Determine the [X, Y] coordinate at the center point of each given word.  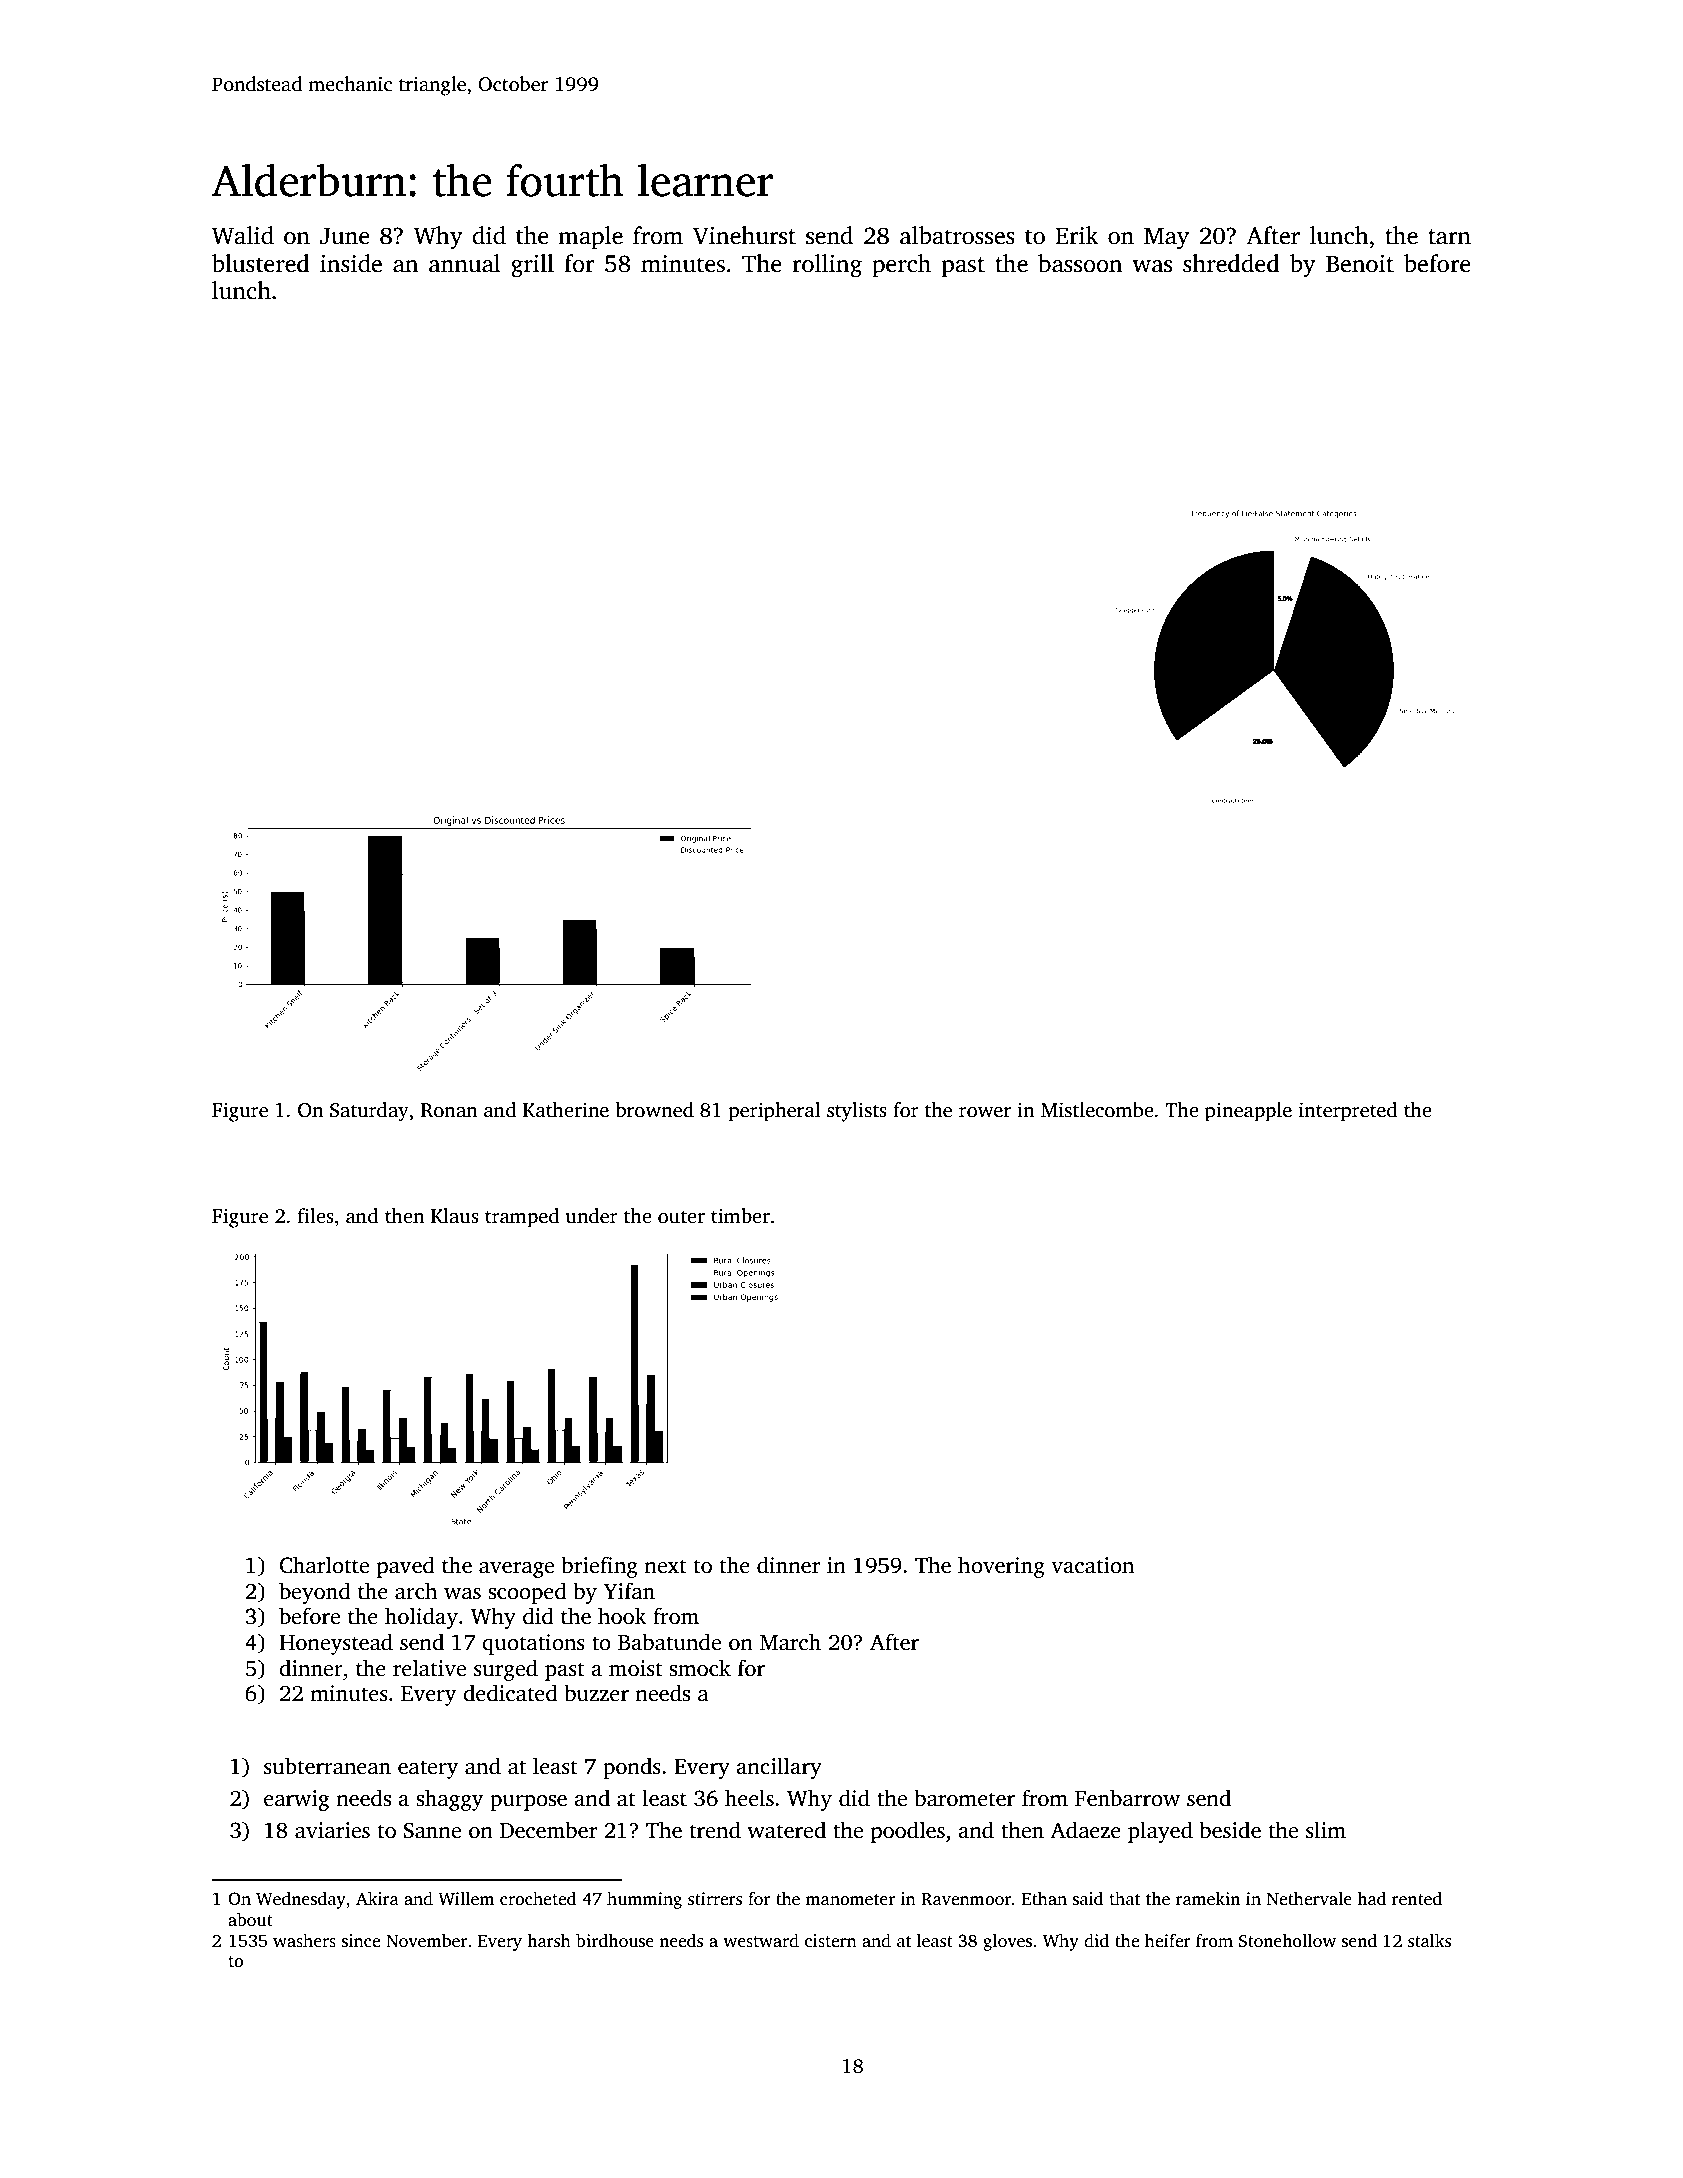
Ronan [449, 1110]
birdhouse [615, 1941]
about [250, 1920]
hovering [1001, 1567]
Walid [243, 235]
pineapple [1248, 1112]
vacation [1092, 1565]
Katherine [566, 1110]
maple [590, 238]
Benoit [1360, 264]
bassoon [1080, 263]
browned [655, 1110]
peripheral [774, 1112]
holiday [421, 1618]
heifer [1168, 1941]
